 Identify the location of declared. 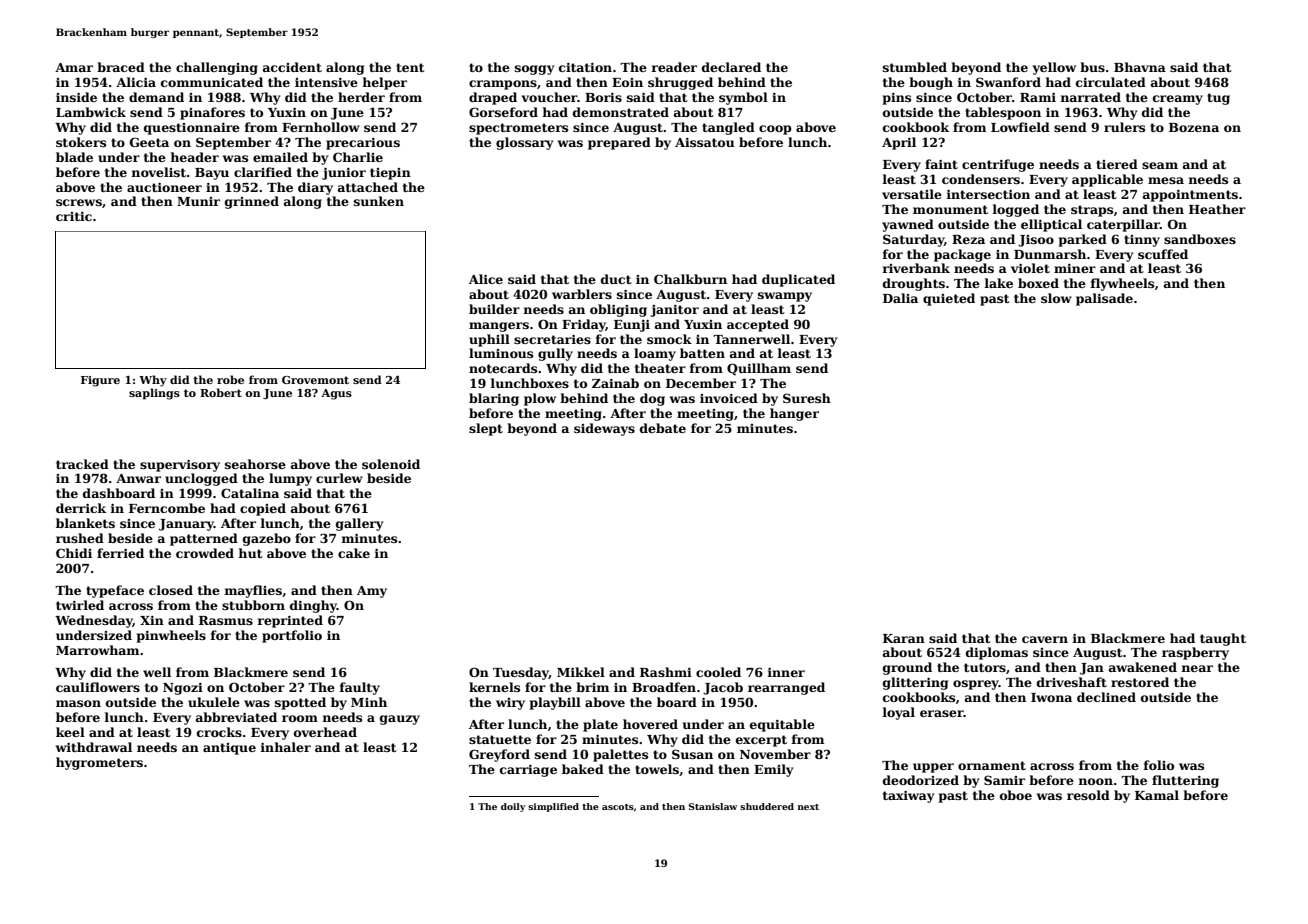
(731, 67).
